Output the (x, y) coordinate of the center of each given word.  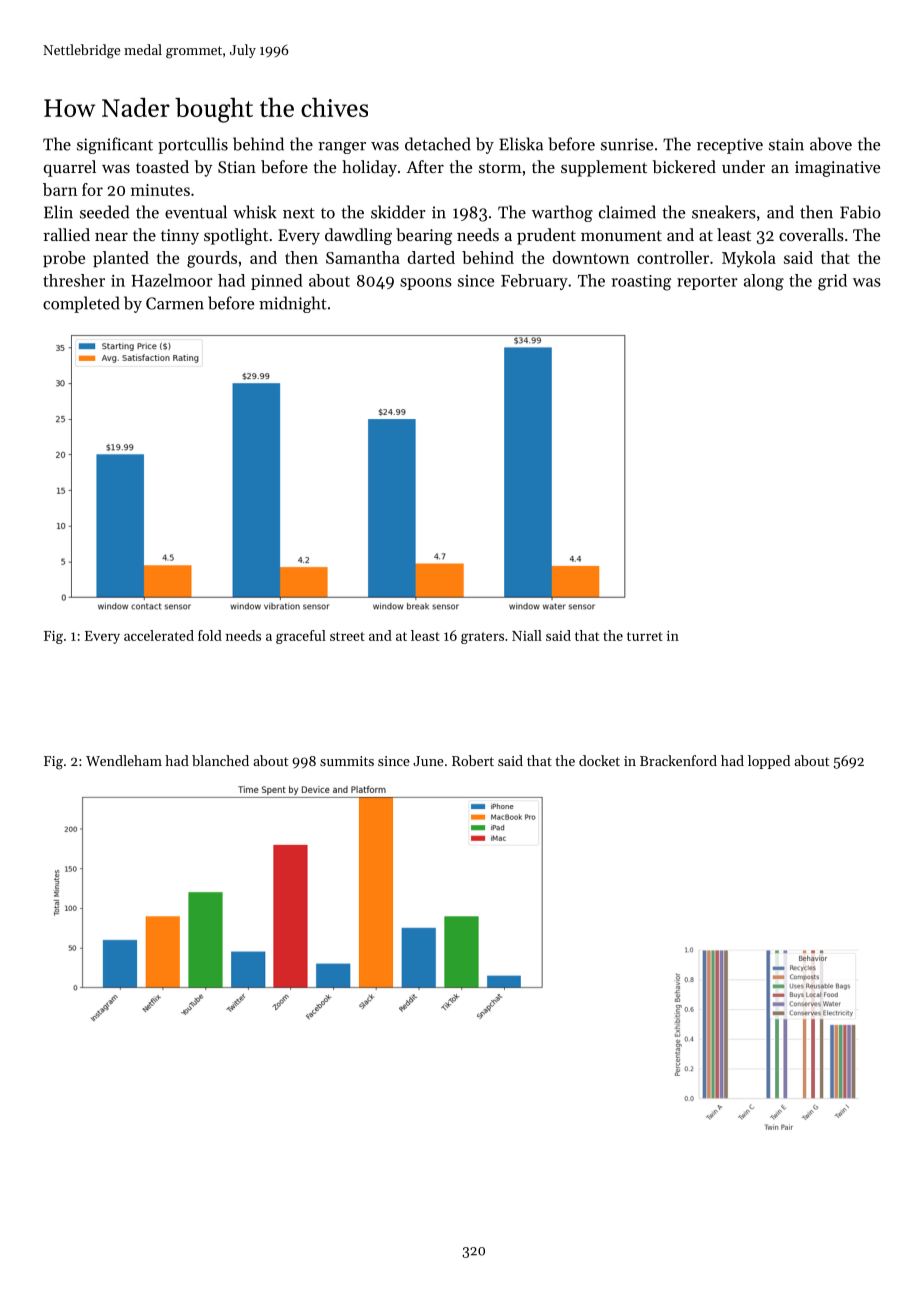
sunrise (627, 144)
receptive (730, 146)
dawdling (358, 236)
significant (115, 145)
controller (673, 257)
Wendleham (124, 760)
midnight (293, 304)
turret (645, 636)
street (347, 636)
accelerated (159, 635)
